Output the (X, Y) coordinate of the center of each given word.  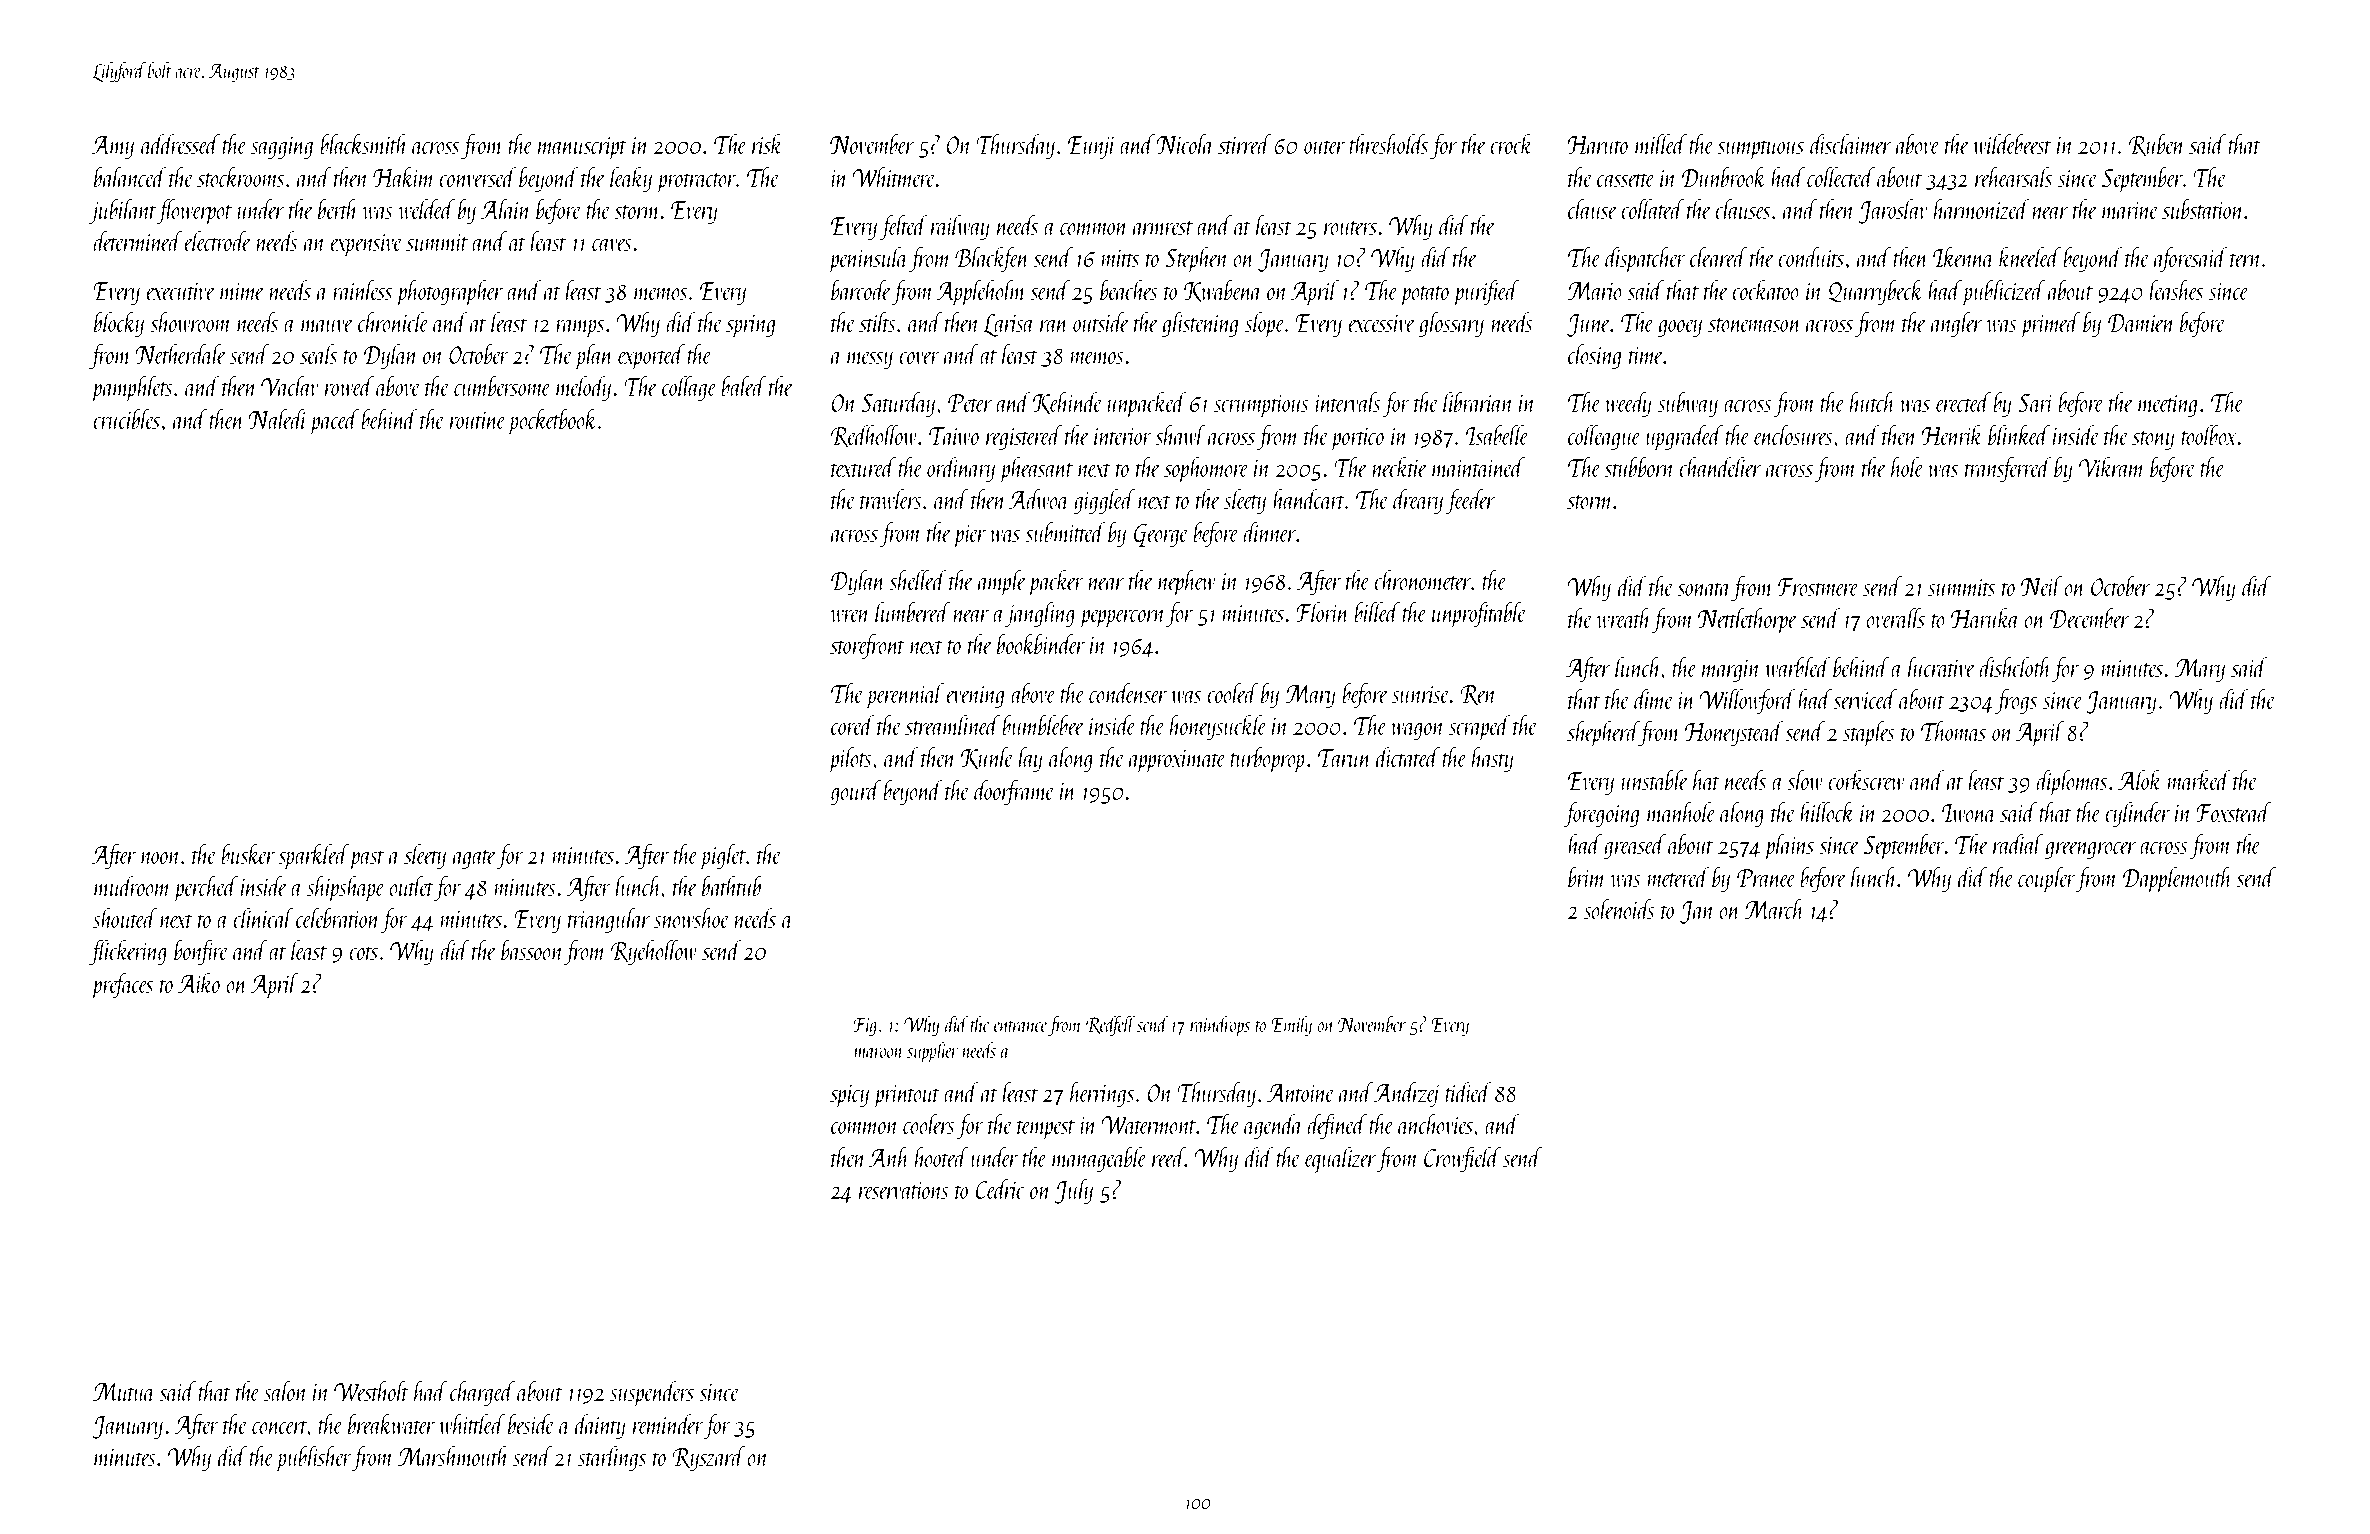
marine (2130, 210)
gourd (855, 792)
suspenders (652, 1394)
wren (850, 616)
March (1774, 909)
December (2089, 618)
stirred (1244, 144)
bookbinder (1041, 644)
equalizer (1341, 1160)
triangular (609, 920)
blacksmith (364, 144)
